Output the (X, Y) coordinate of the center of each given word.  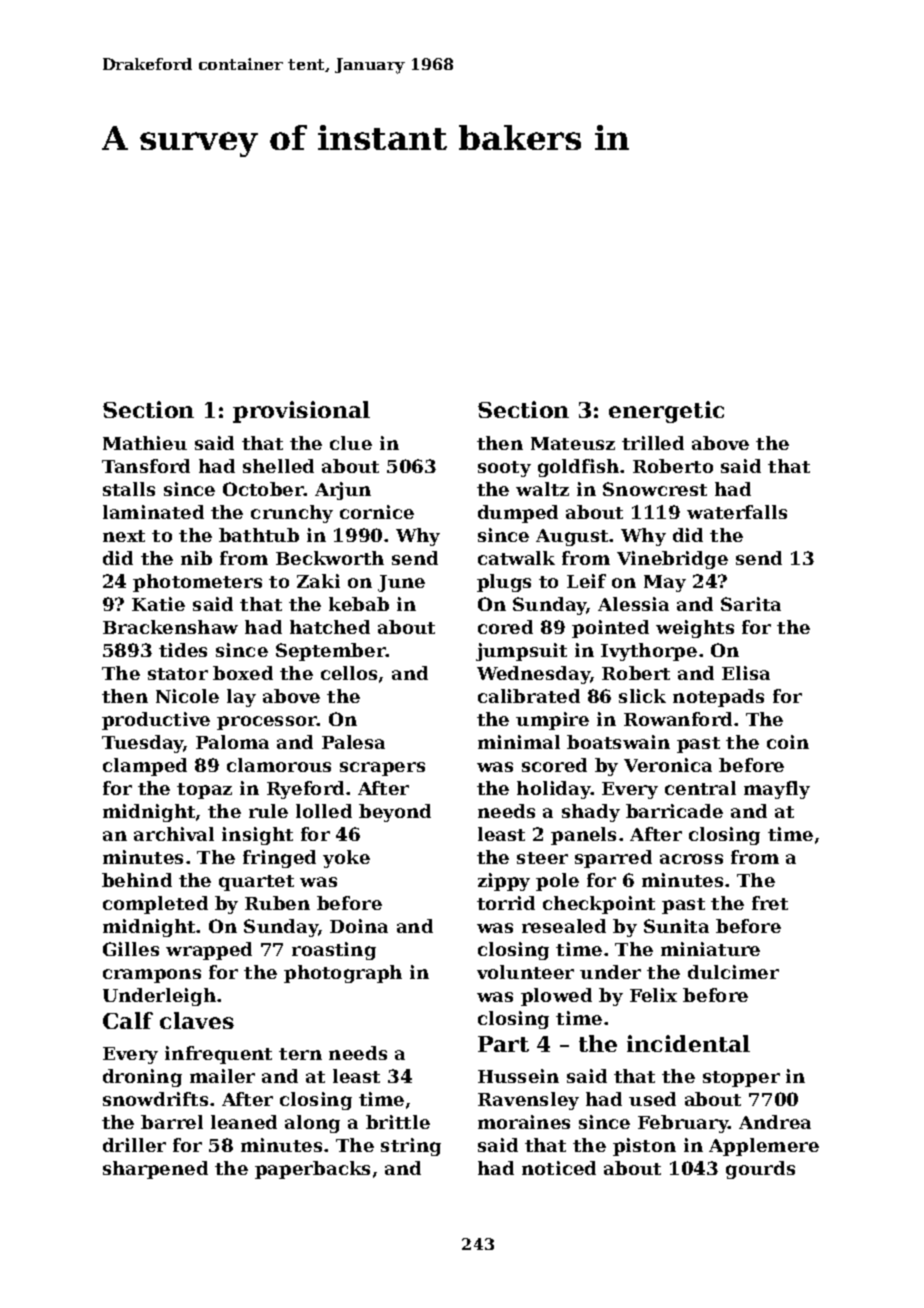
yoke (346, 859)
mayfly (777, 790)
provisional (301, 412)
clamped (145, 767)
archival (174, 834)
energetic (666, 412)
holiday (554, 790)
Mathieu (145, 443)
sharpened (155, 1170)
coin (788, 742)
